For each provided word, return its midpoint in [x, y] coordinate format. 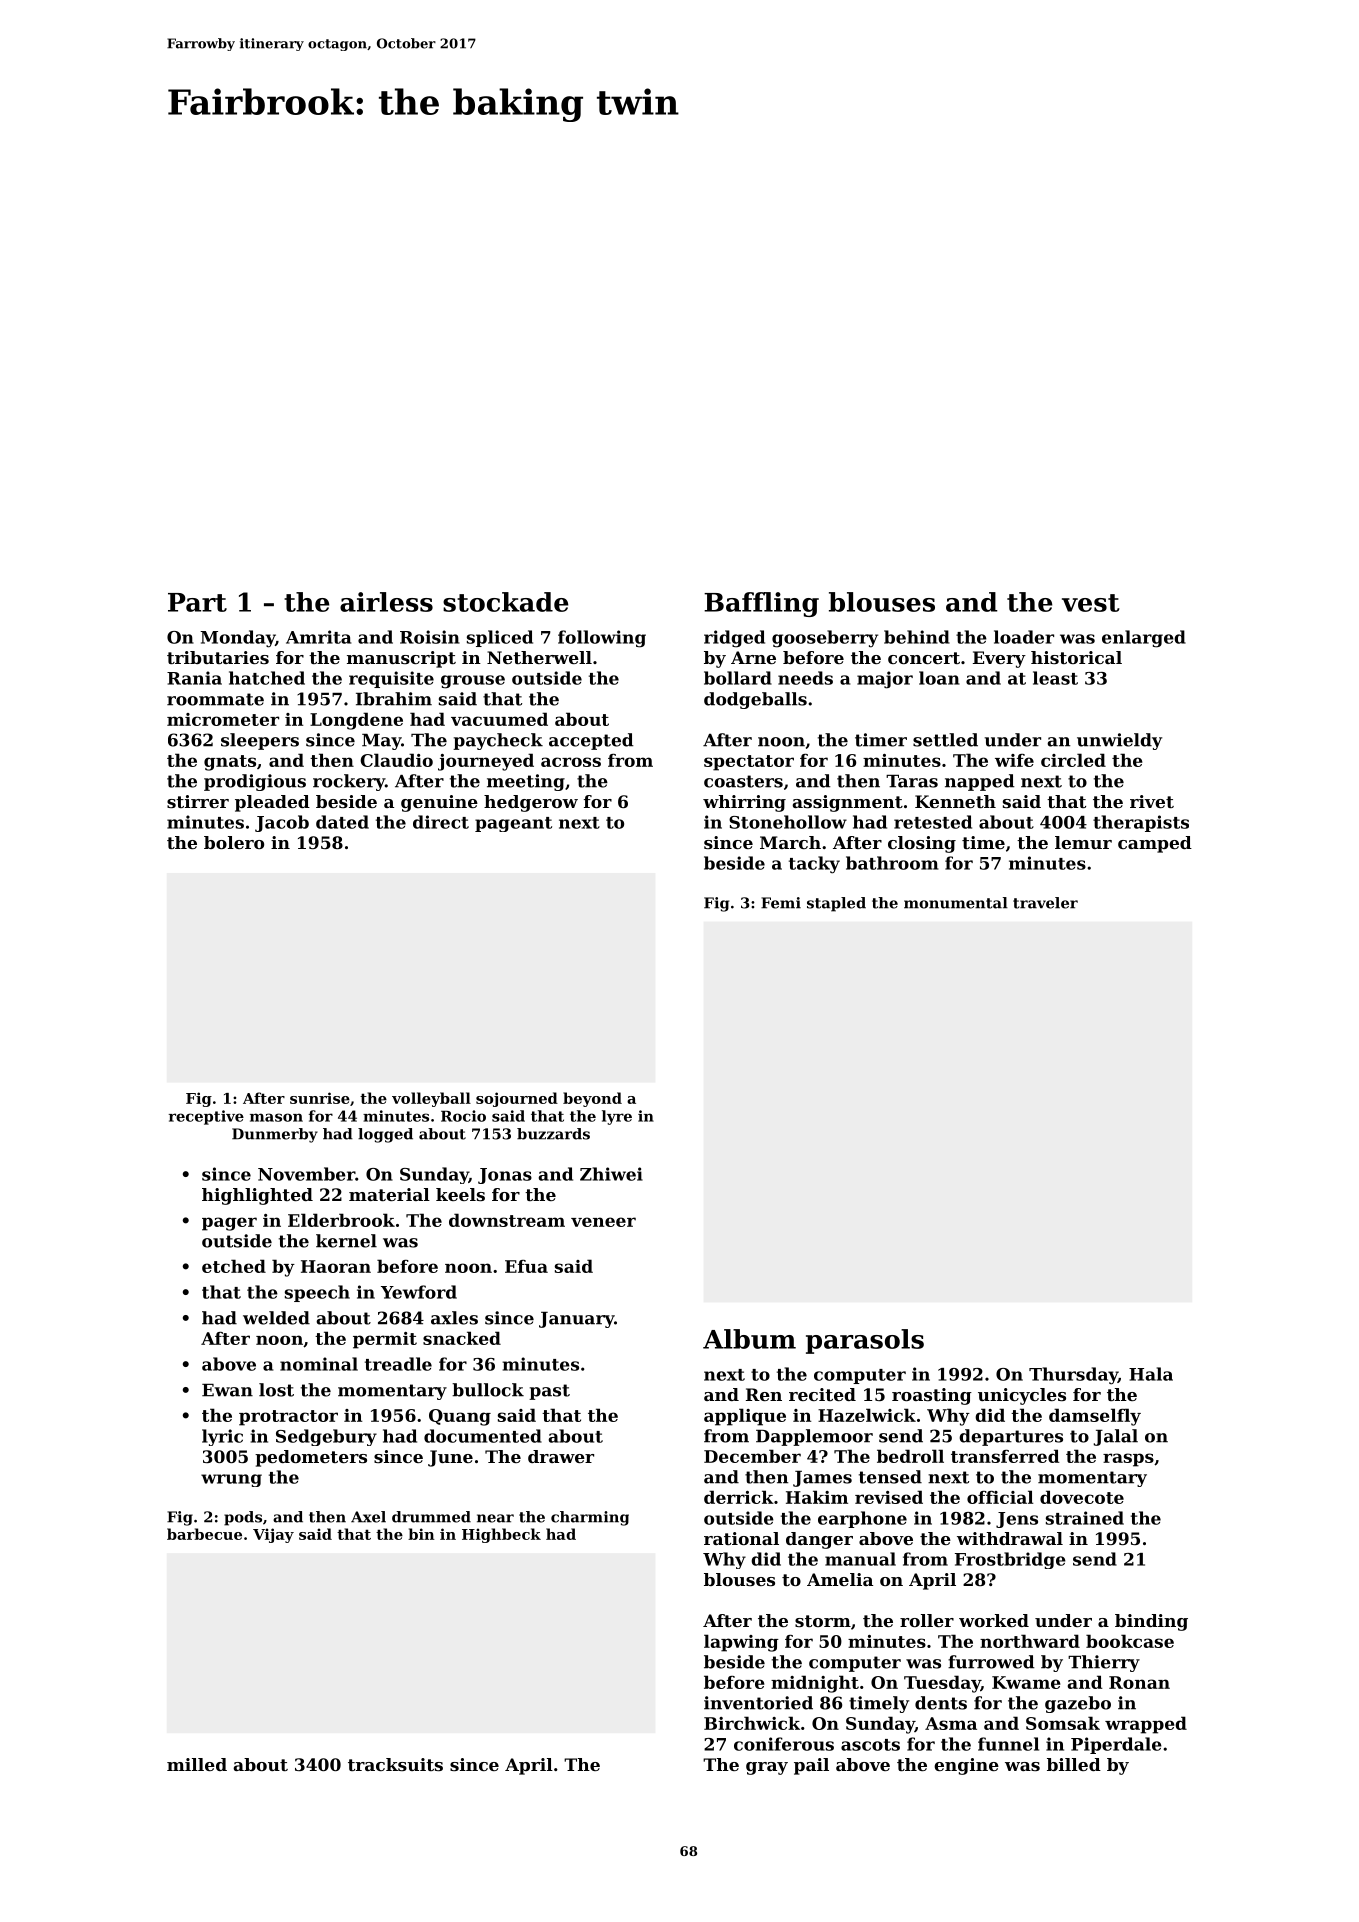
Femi [781, 903]
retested [933, 822]
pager [229, 1224]
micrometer [223, 719]
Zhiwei [611, 1174]
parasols [865, 1341]
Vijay [273, 1535]
